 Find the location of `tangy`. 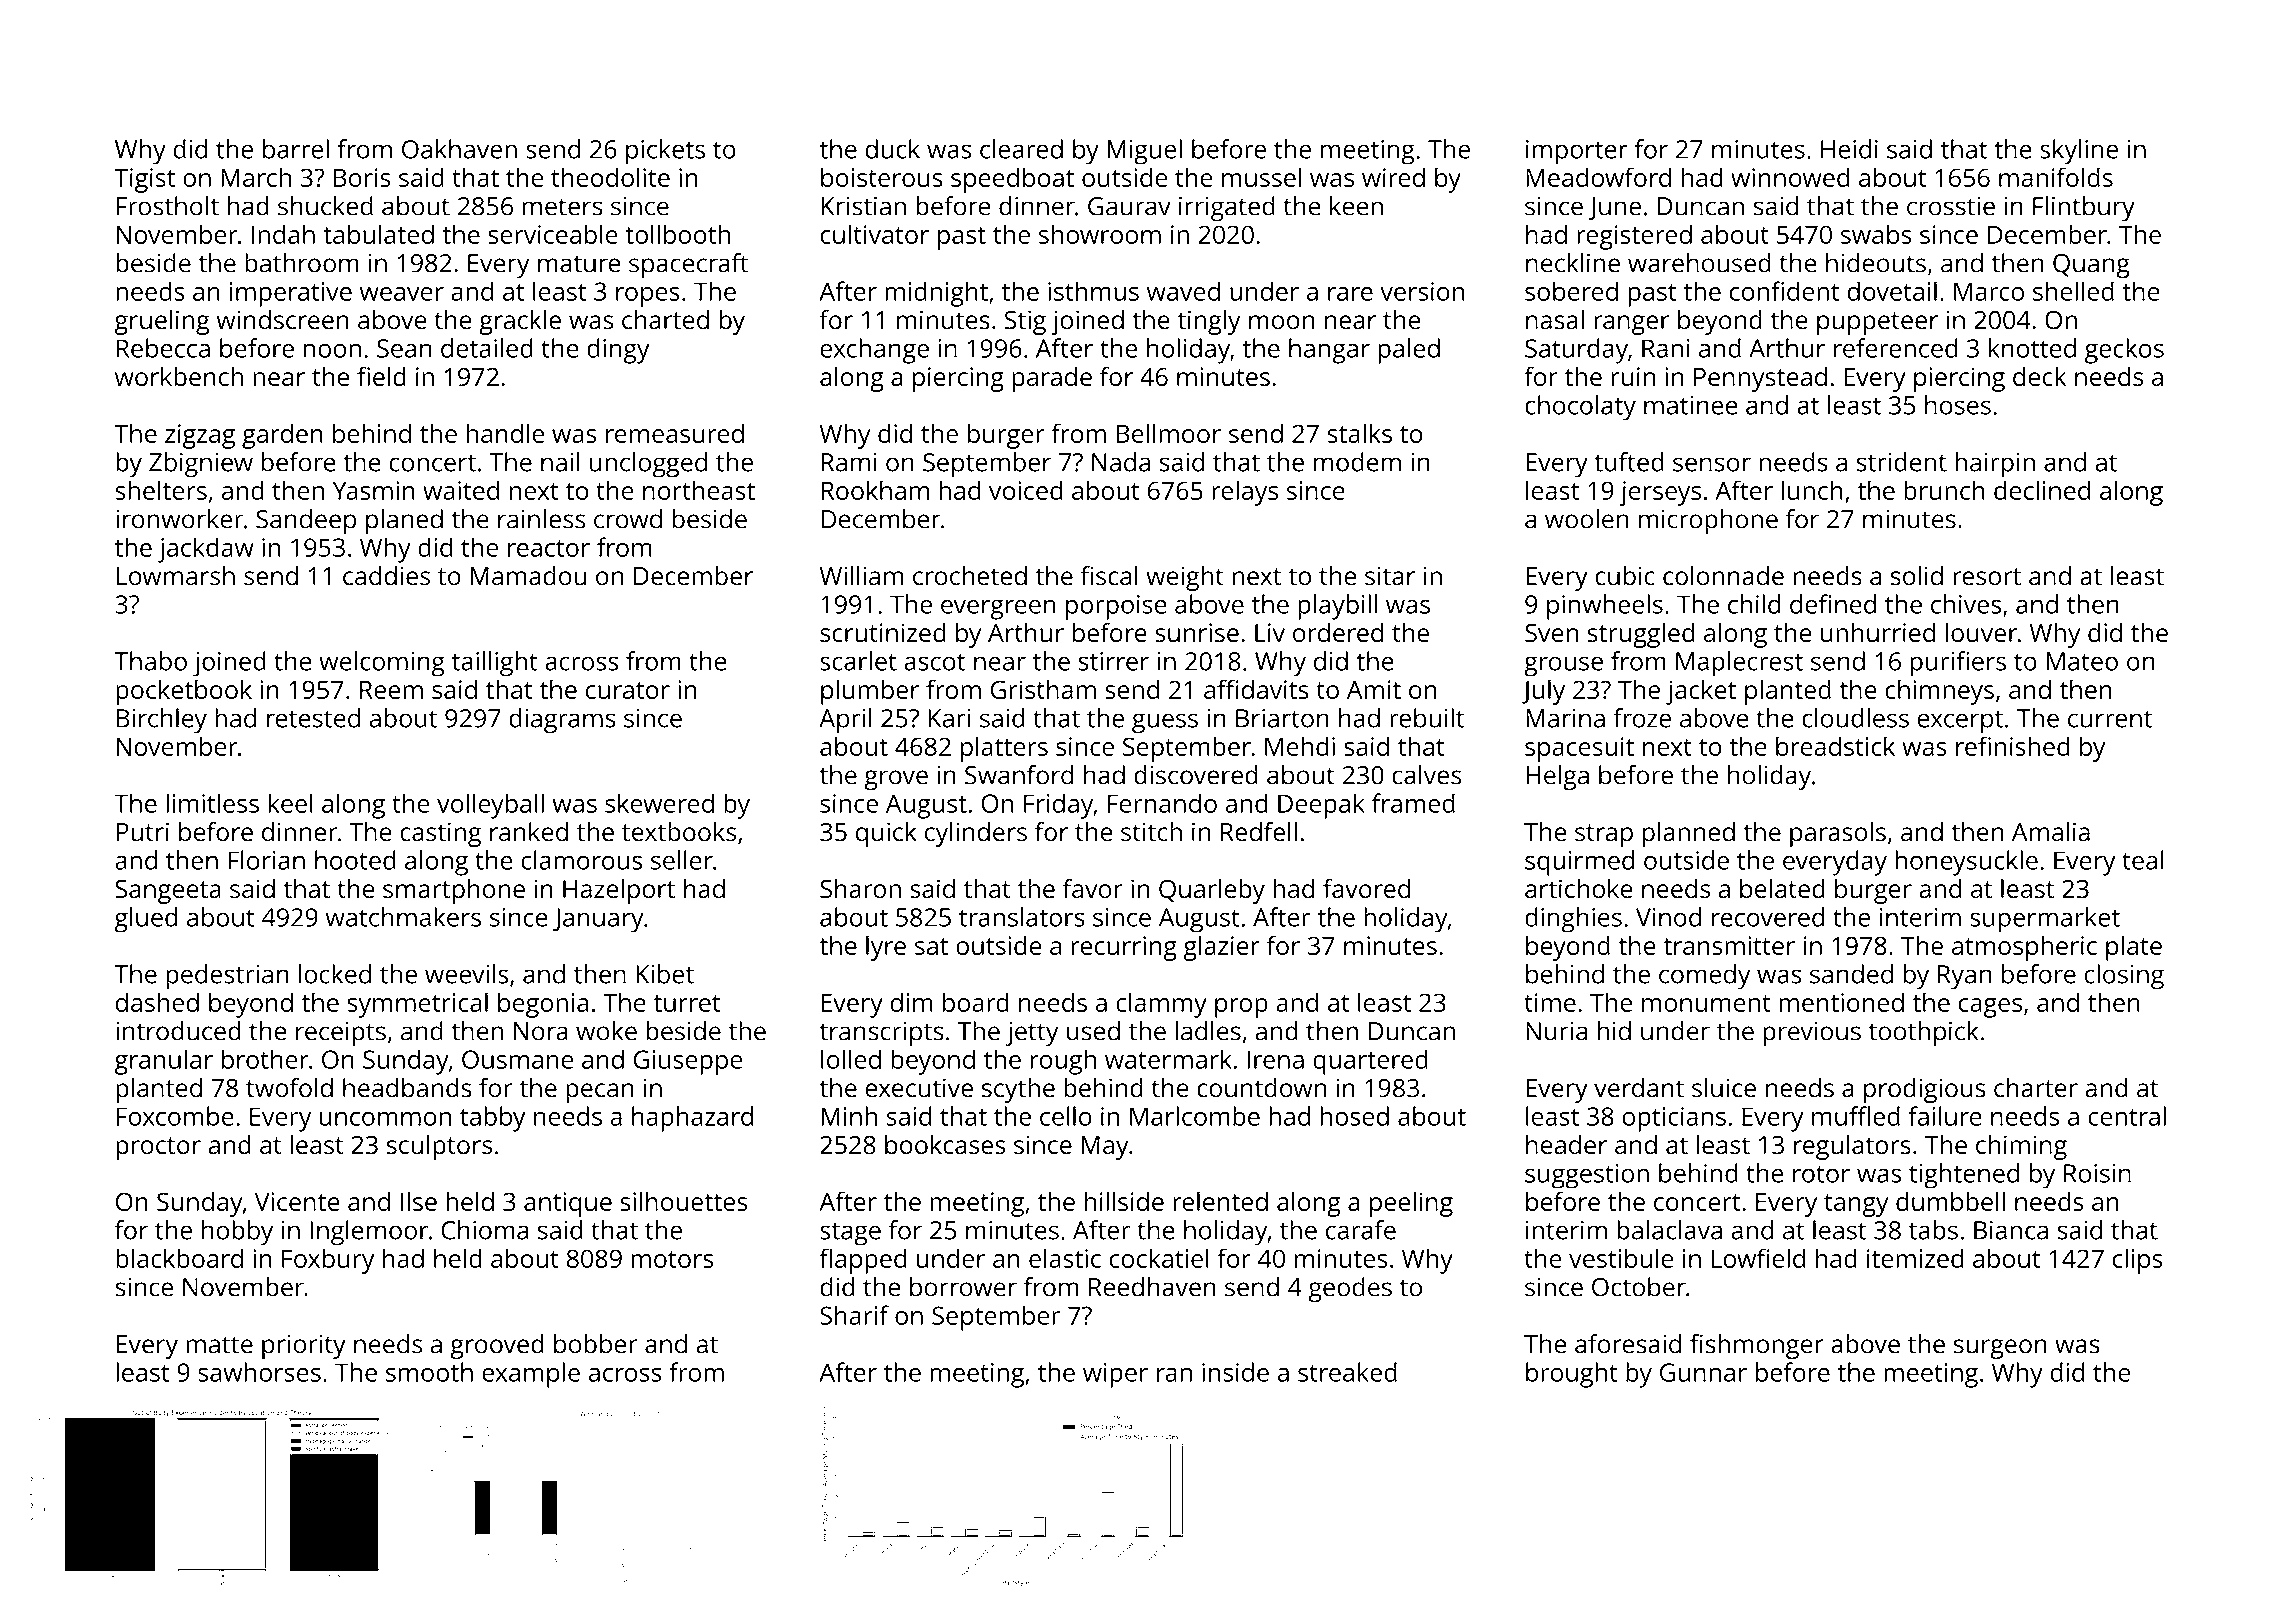

tangy is located at coordinates (1856, 1205).
